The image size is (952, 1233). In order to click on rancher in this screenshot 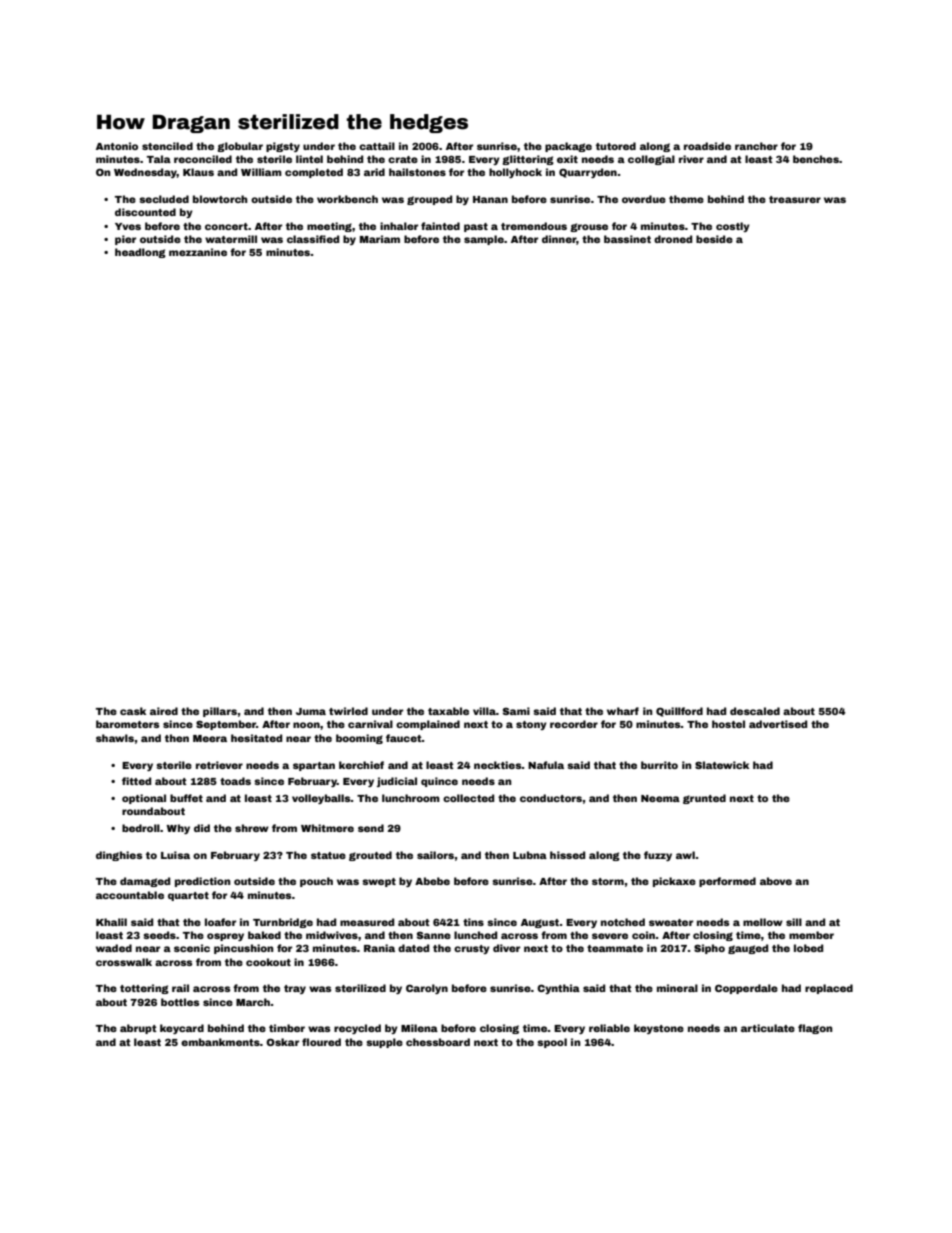, I will do `click(756, 146)`.
